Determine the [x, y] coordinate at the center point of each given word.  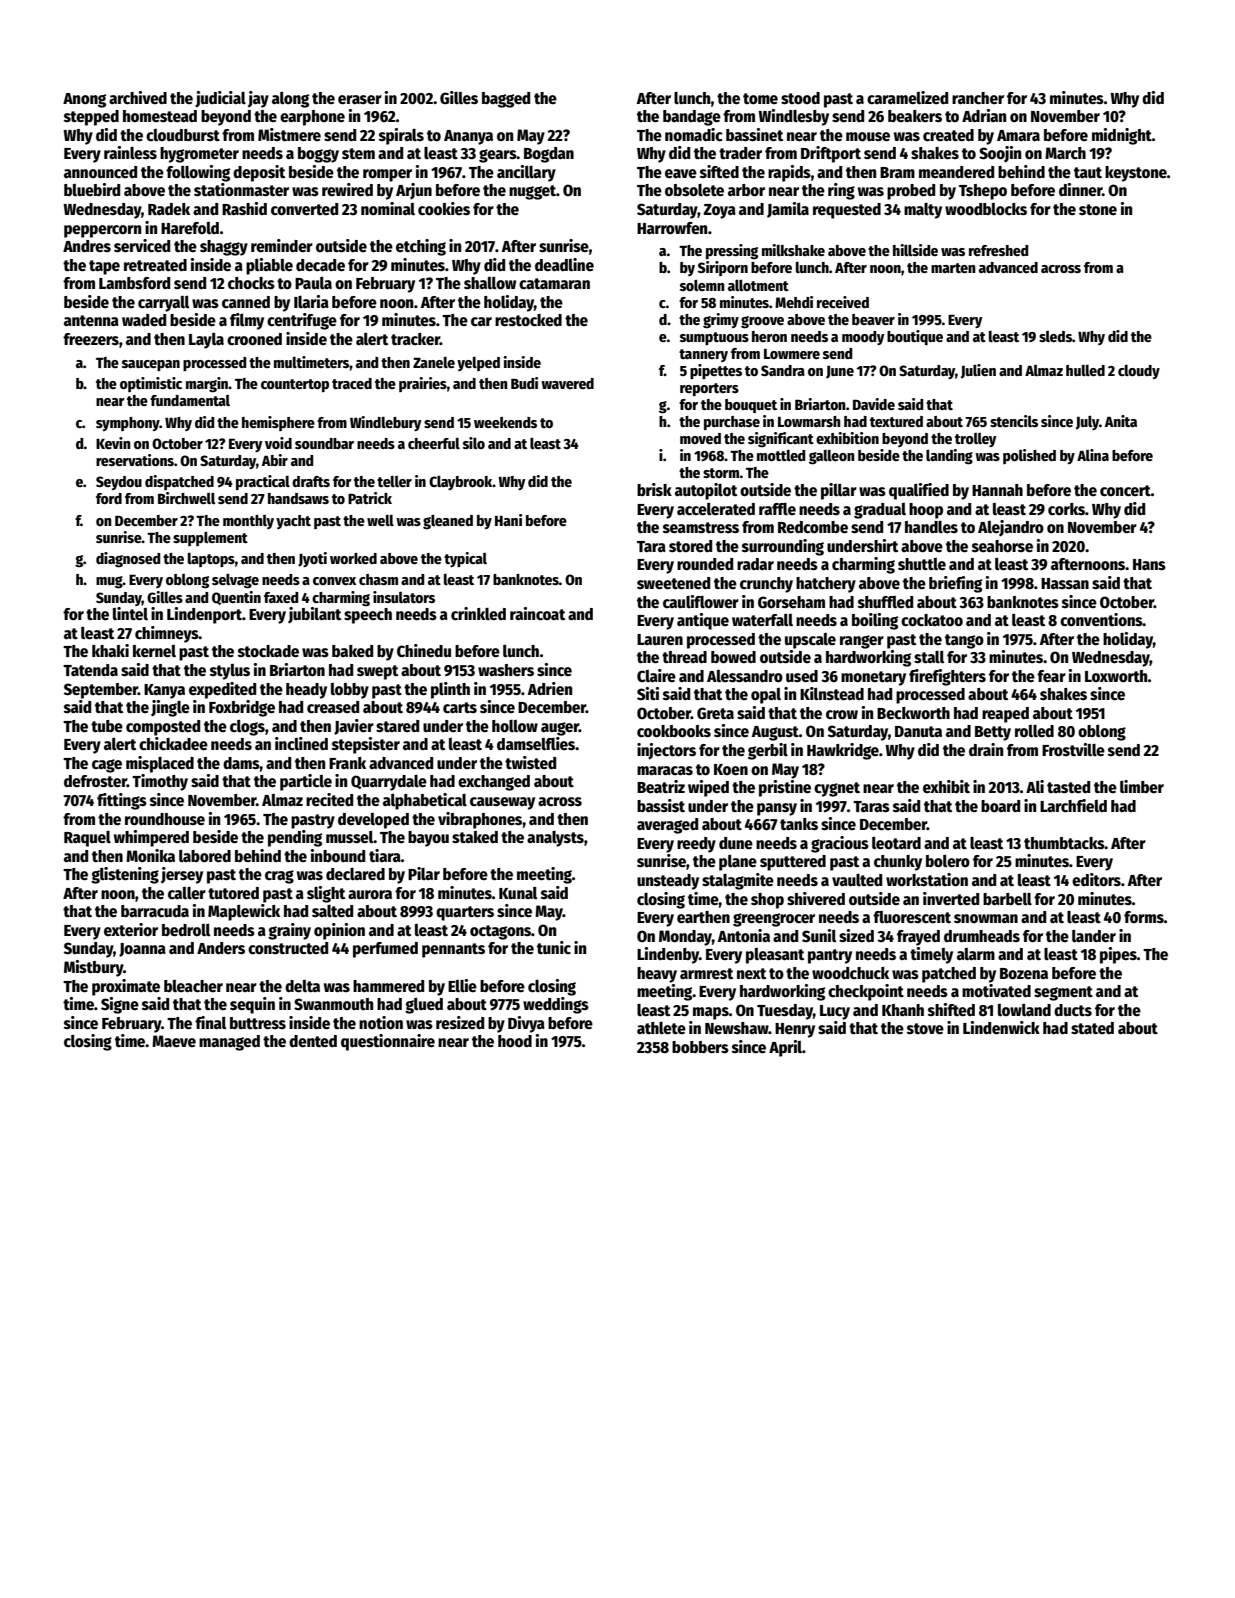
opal [766, 696]
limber [1142, 786]
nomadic [694, 134]
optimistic [151, 384]
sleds [1055, 336]
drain [986, 749]
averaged [667, 826]
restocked [528, 320]
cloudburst [183, 135]
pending [295, 838]
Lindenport [204, 615]
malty [923, 211]
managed [229, 1043]
